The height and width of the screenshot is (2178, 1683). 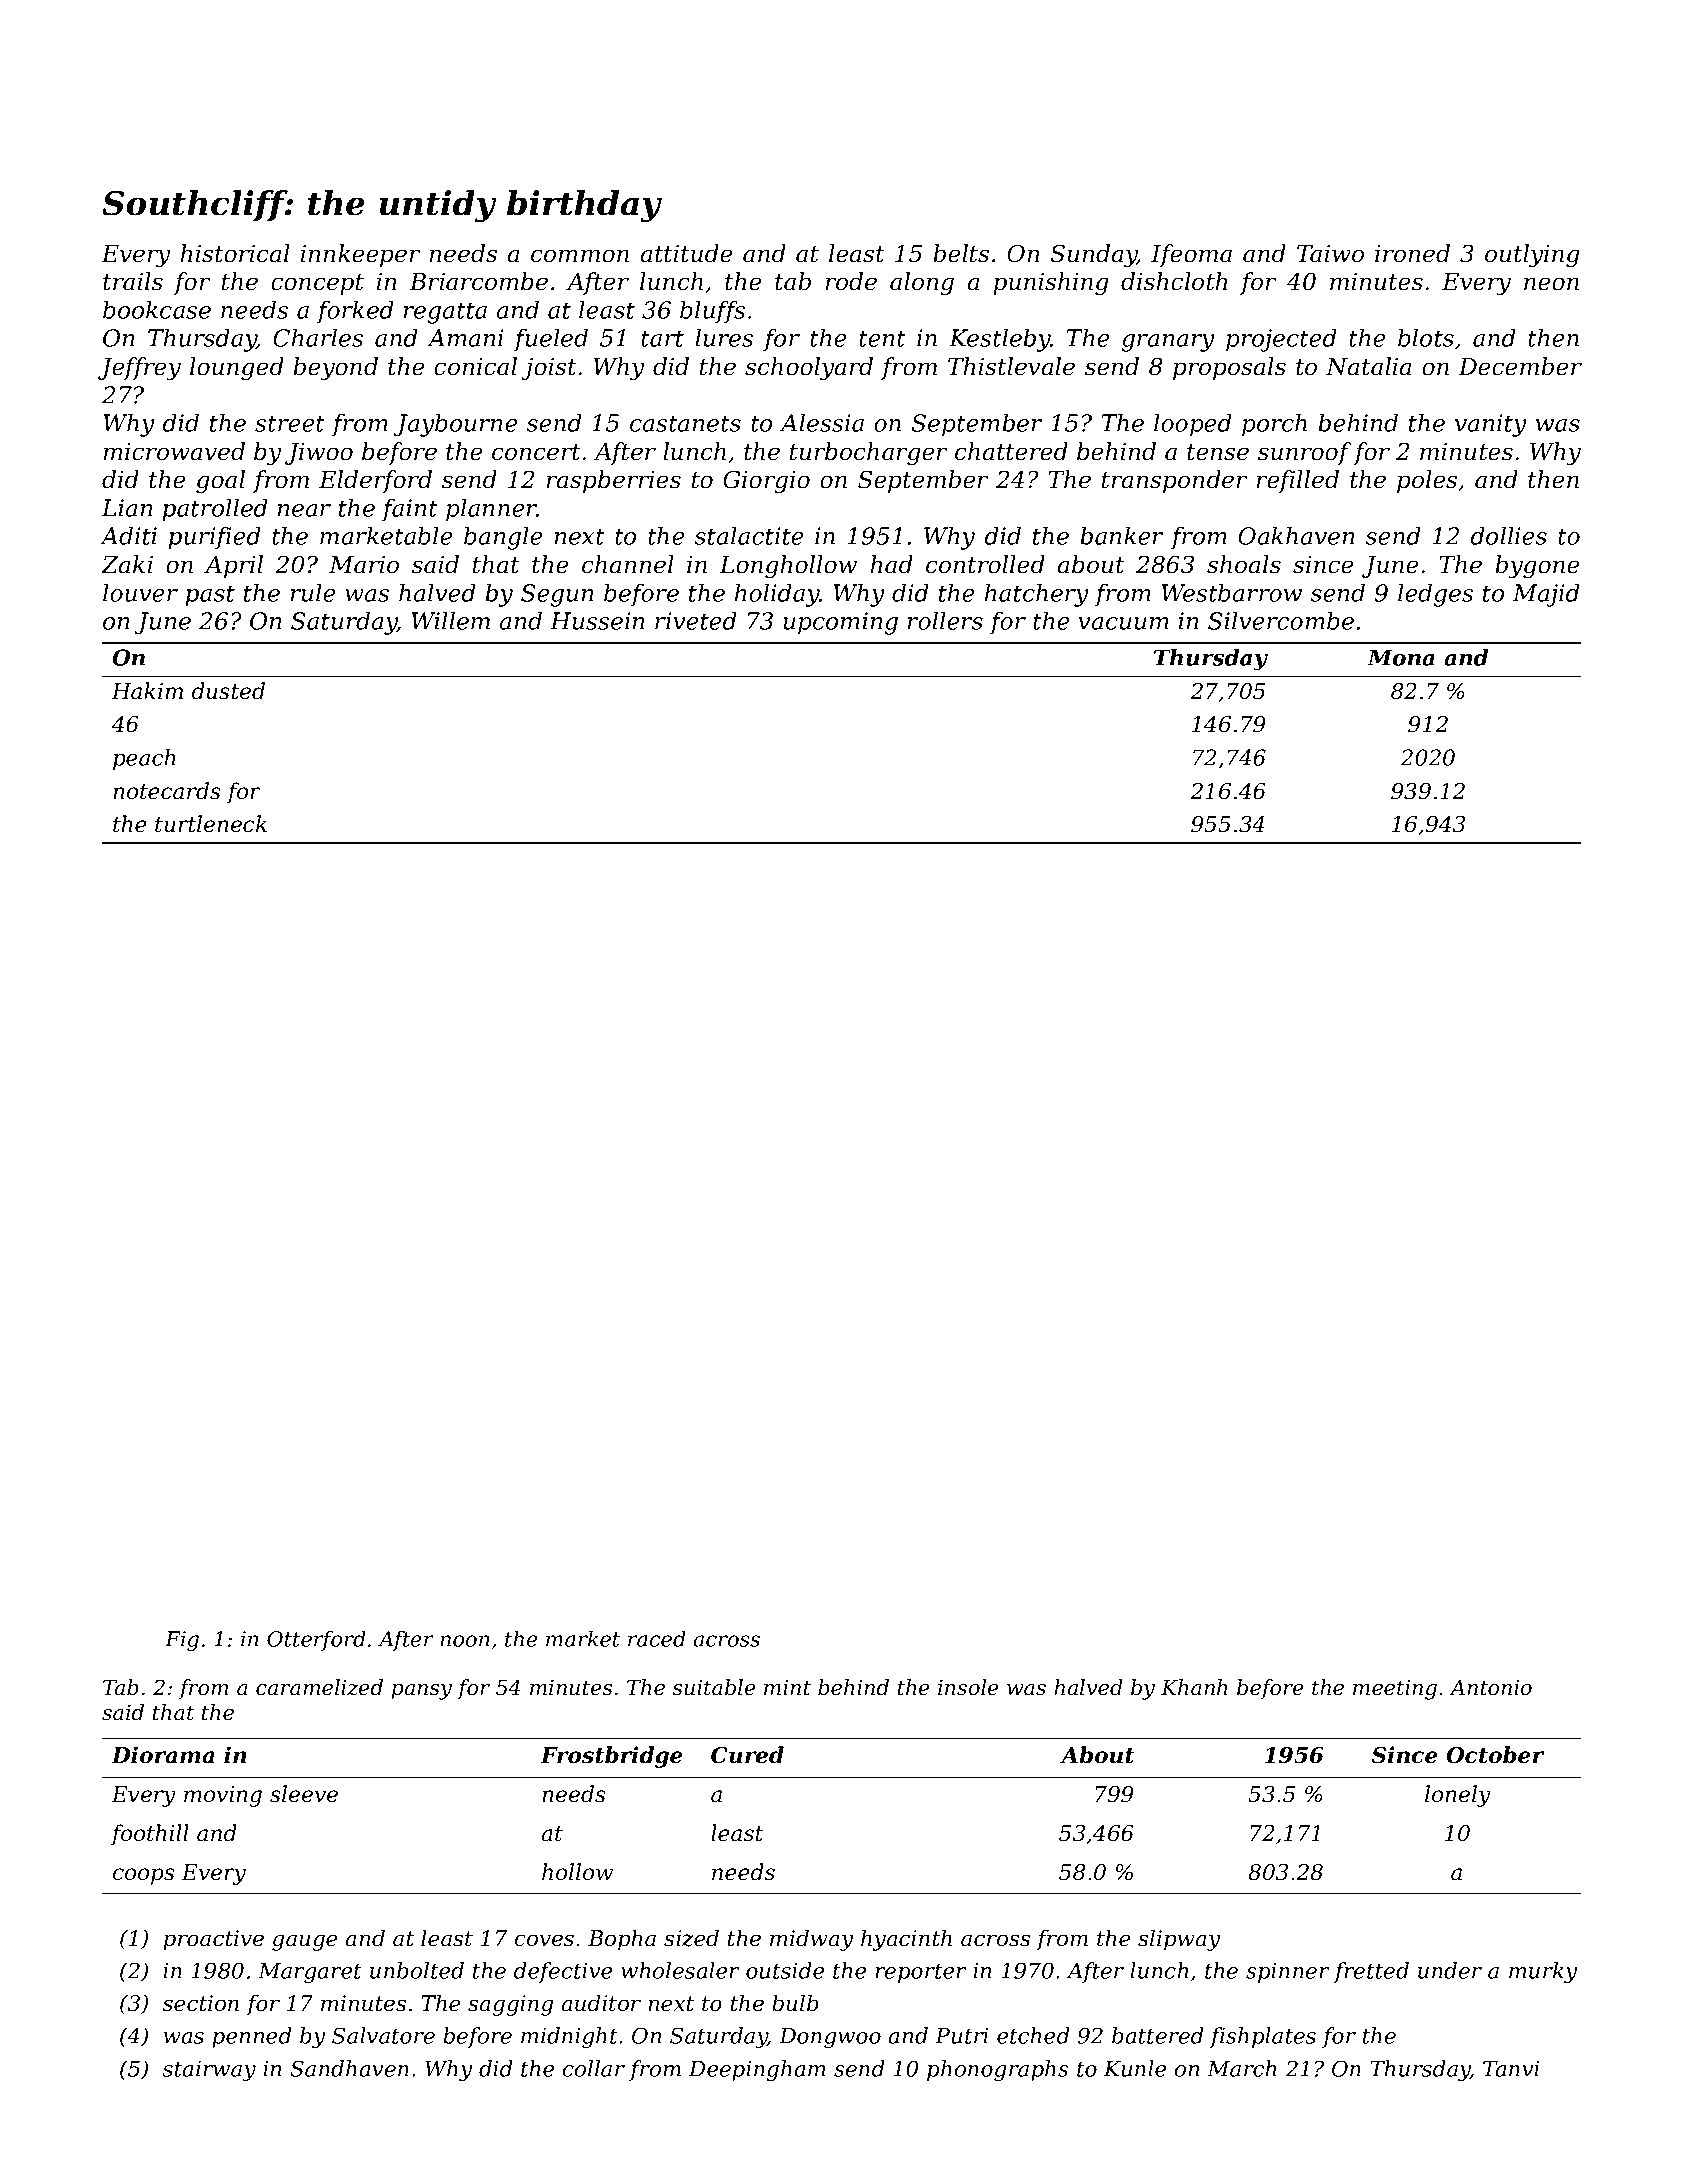 What do you see at coordinates (360, 255) in the screenshot?
I see `innkeeper` at bounding box center [360, 255].
